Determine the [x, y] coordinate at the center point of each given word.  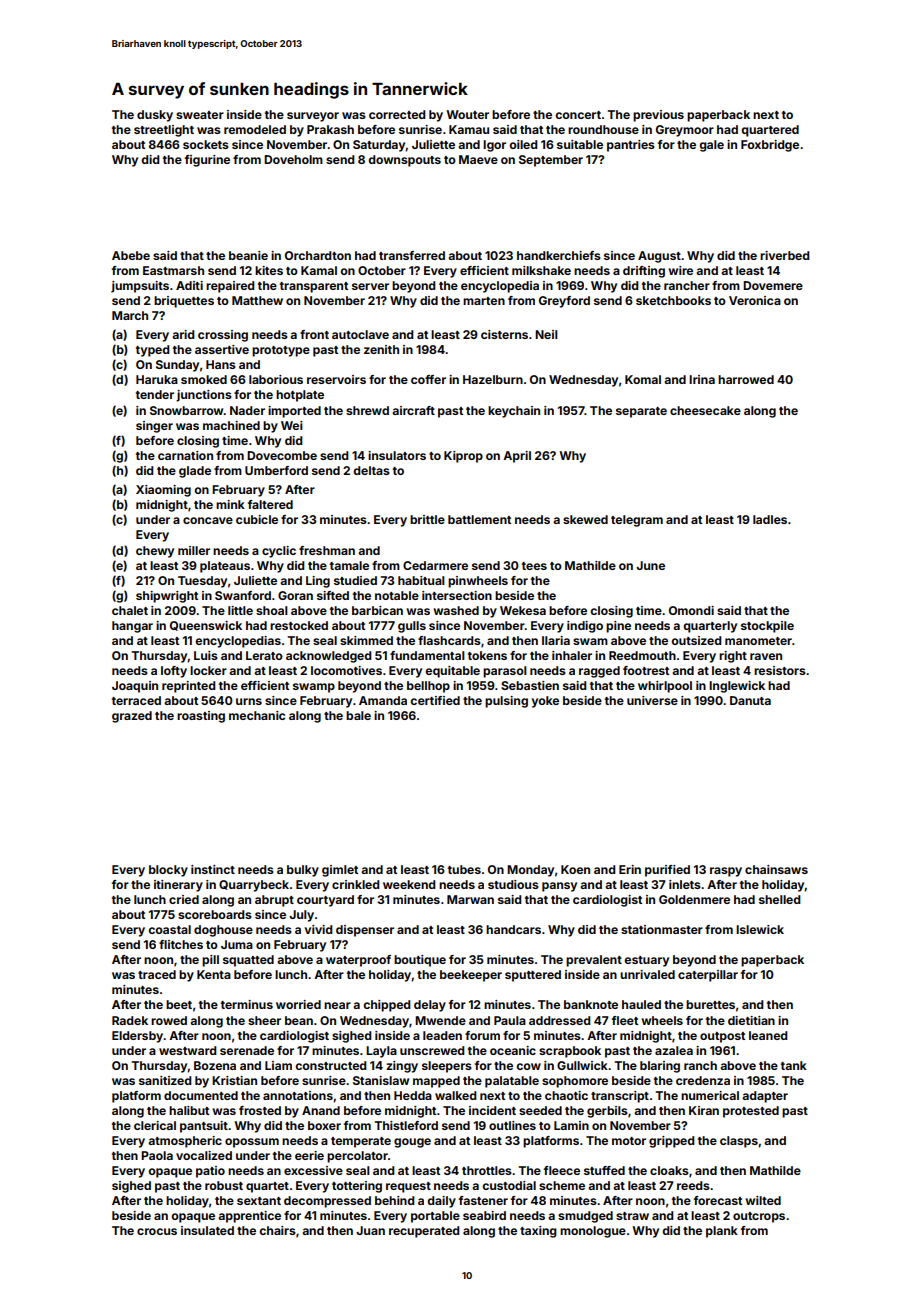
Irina [702, 379]
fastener [483, 1200]
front [314, 334]
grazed [132, 717]
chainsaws [776, 869]
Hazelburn [493, 379]
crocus [157, 1231]
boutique [420, 961]
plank [722, 1232]
